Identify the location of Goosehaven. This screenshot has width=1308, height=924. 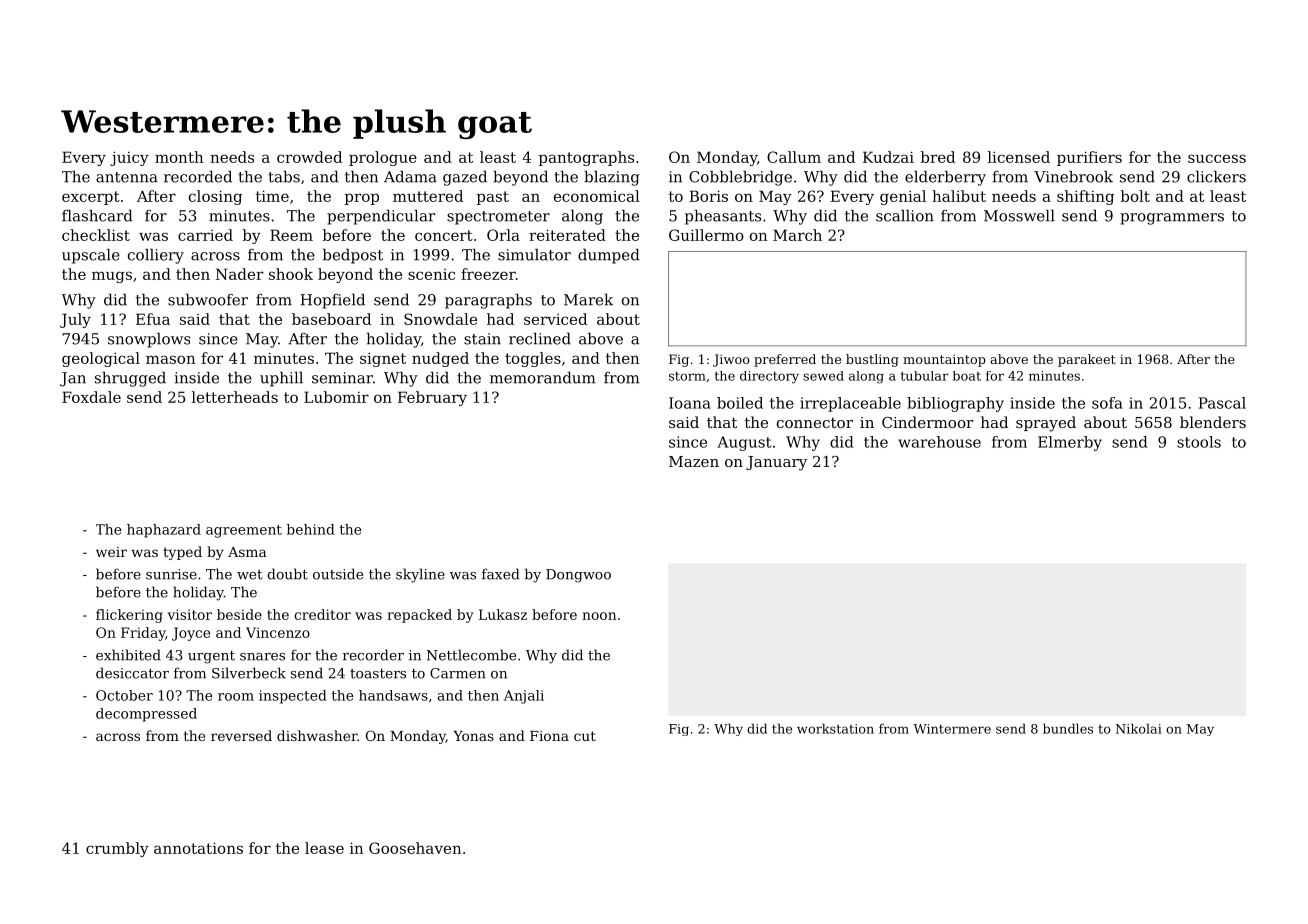
(415, 848).
